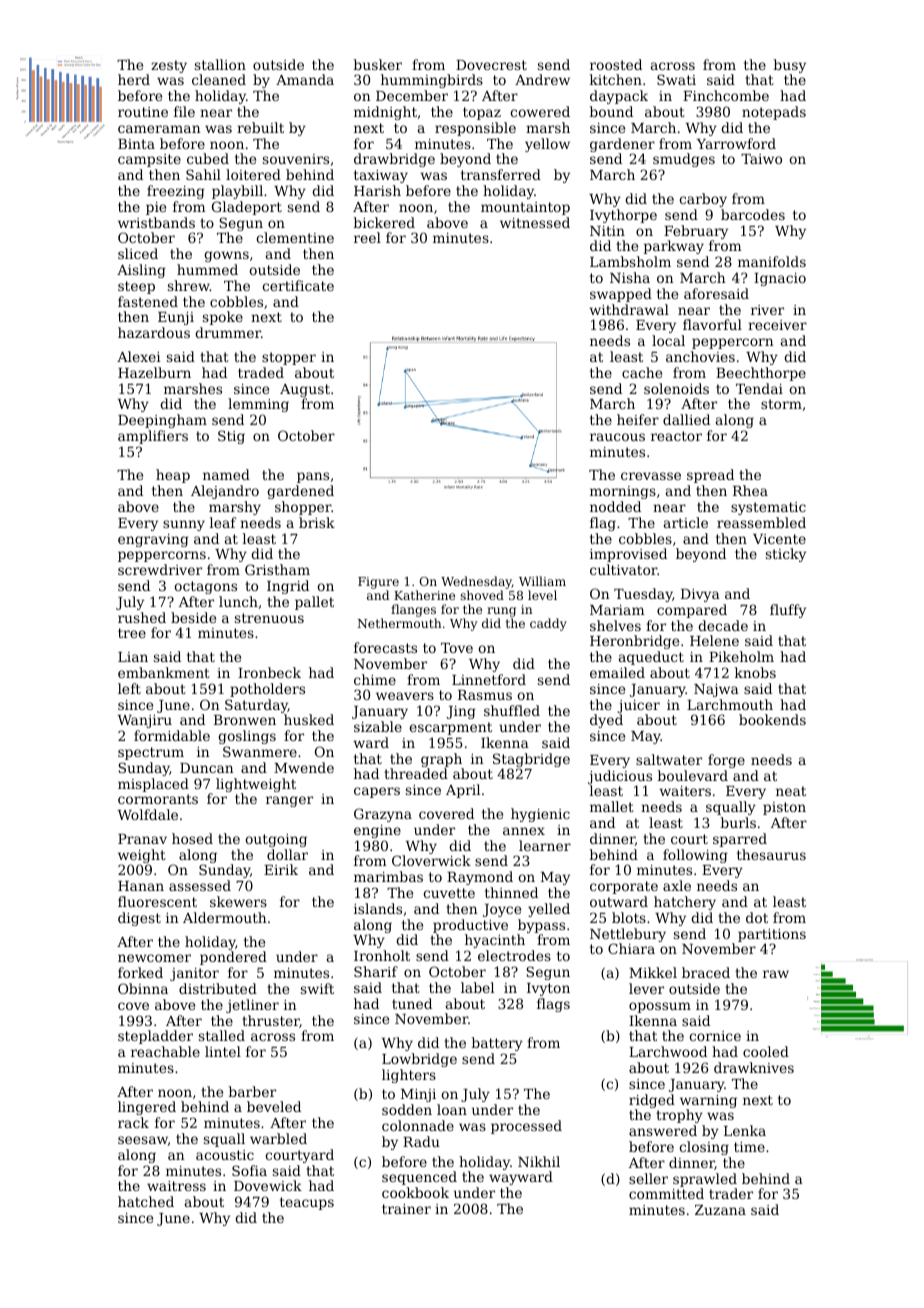  I want to click on bickered, so click(384, 222).
